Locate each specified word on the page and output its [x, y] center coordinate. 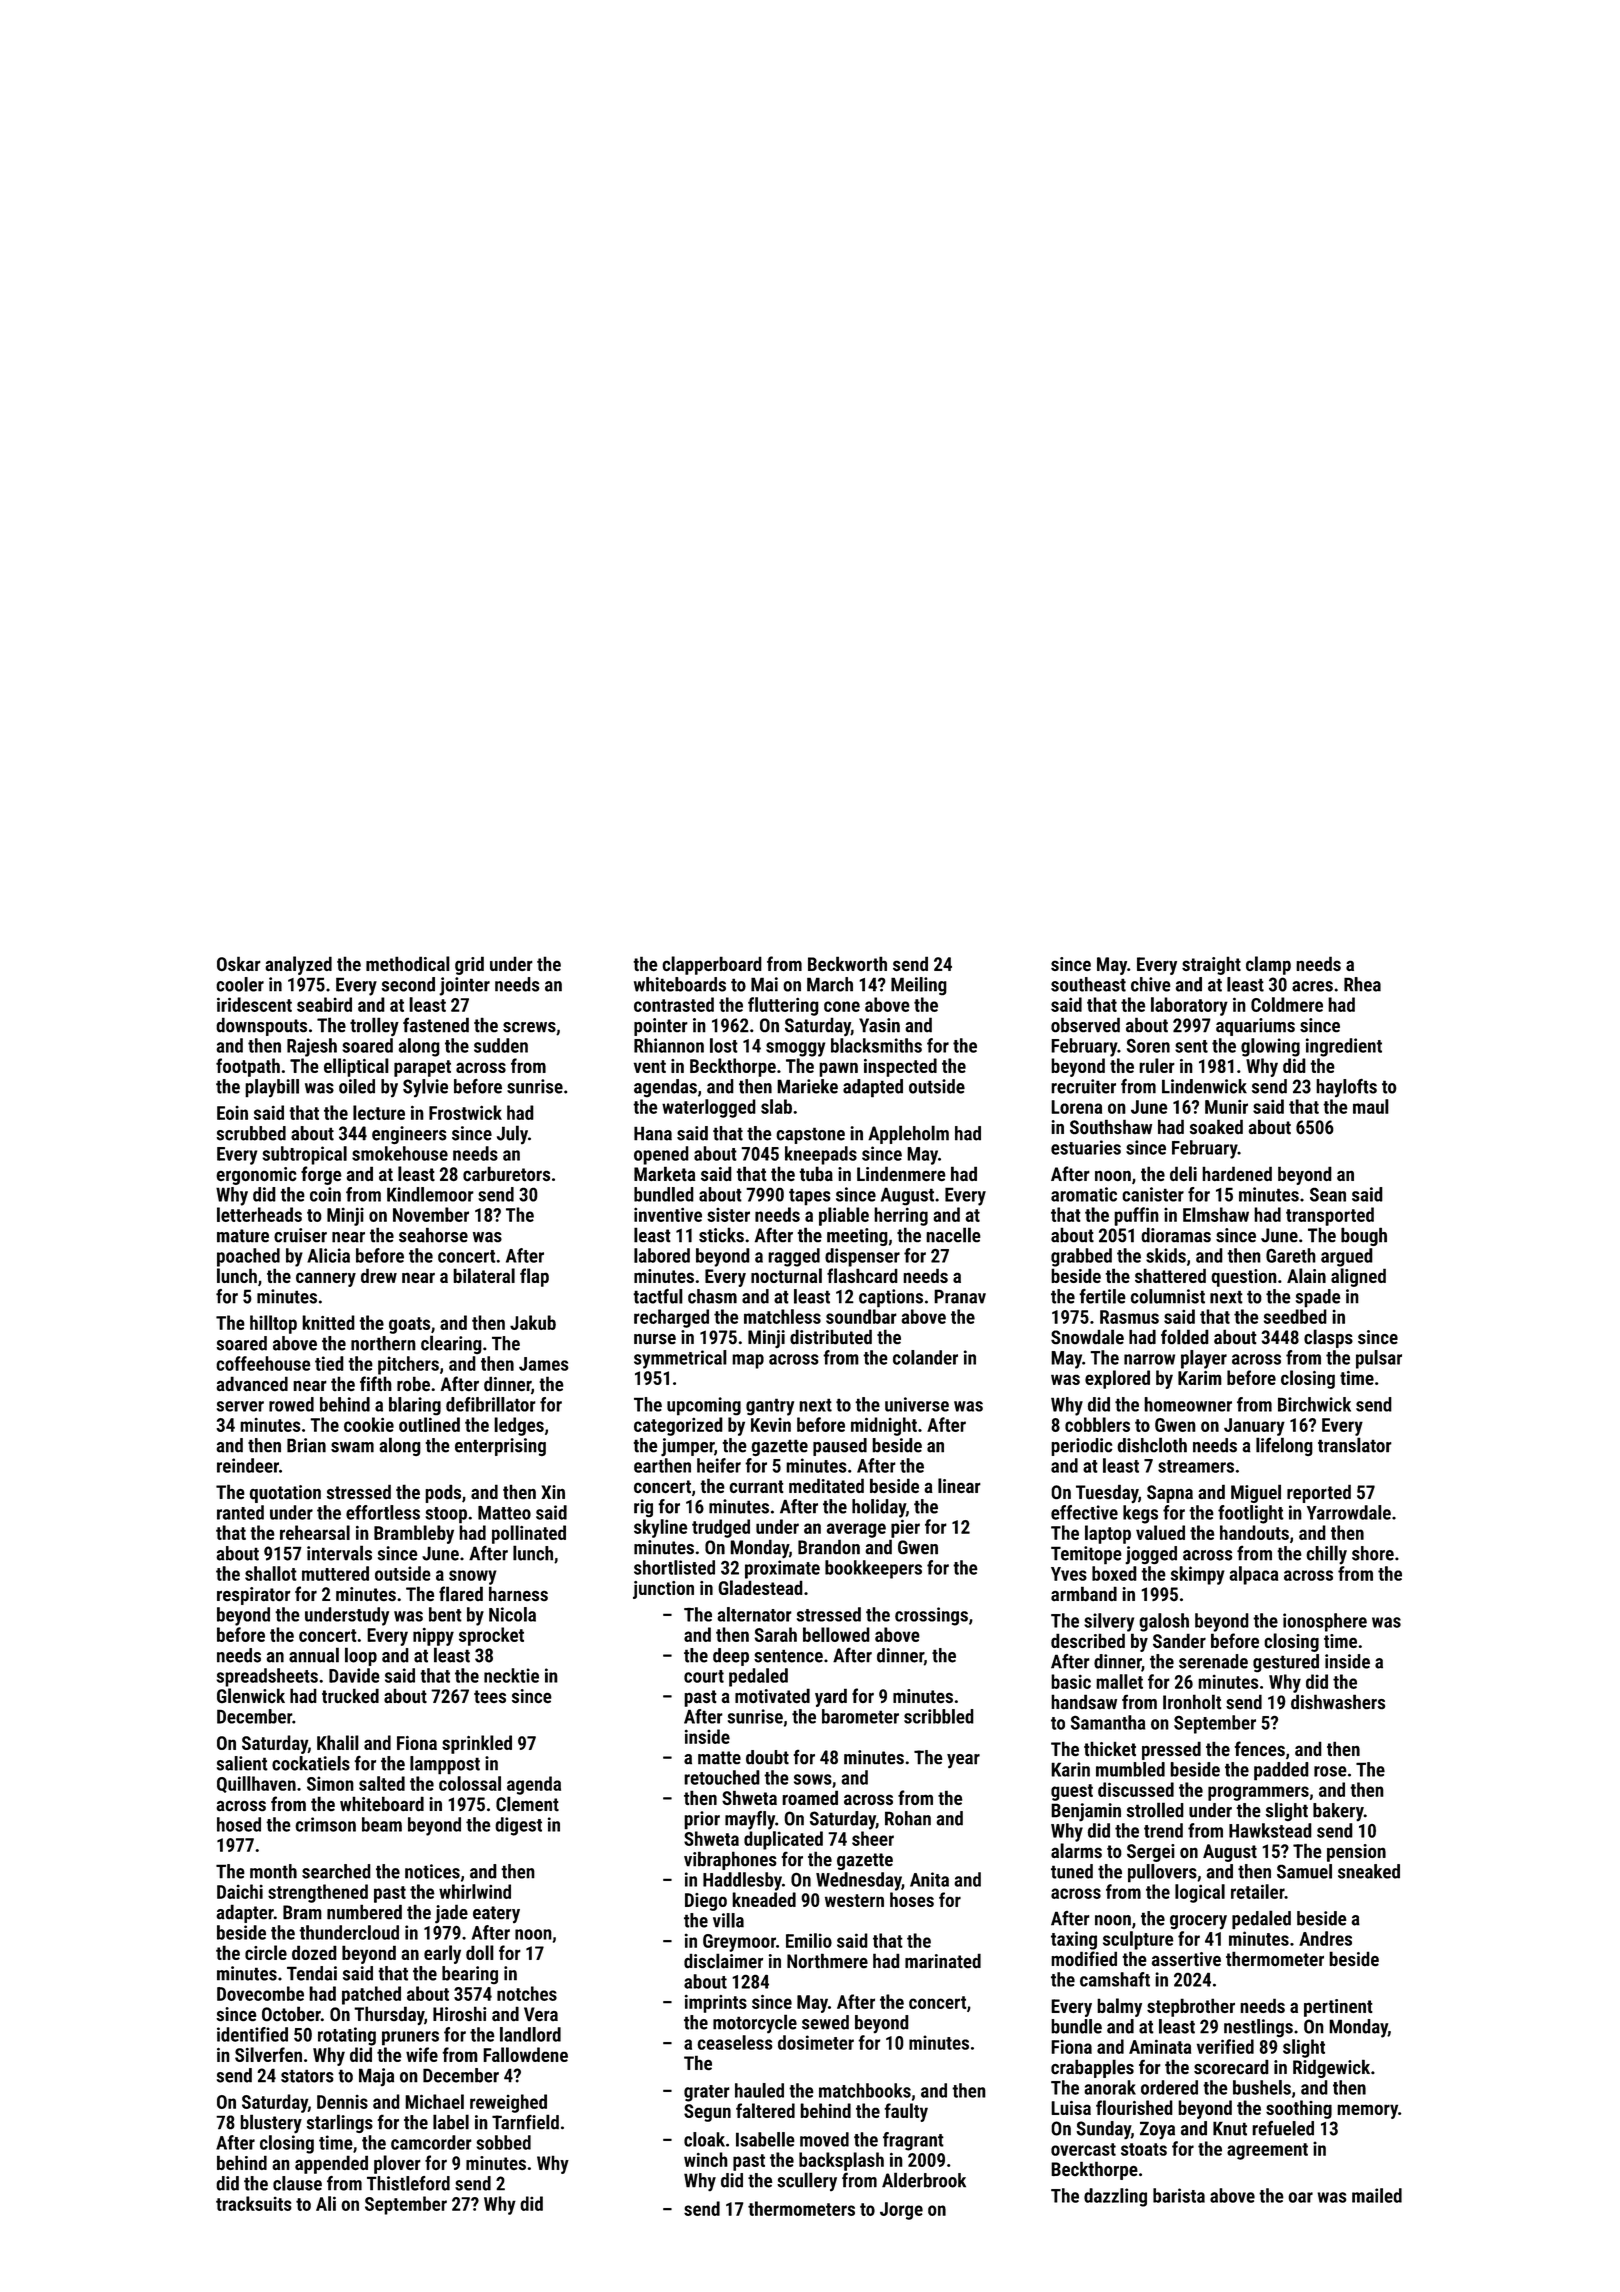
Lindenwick [1204, 1086]
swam [352, 1447]
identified [252, 2034]
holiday [879, 1508]
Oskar [239, 963]
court [704, 1676]
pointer [661, 1027]
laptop [1108, 1534]
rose [1330, 1771]
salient [242, 1763]
